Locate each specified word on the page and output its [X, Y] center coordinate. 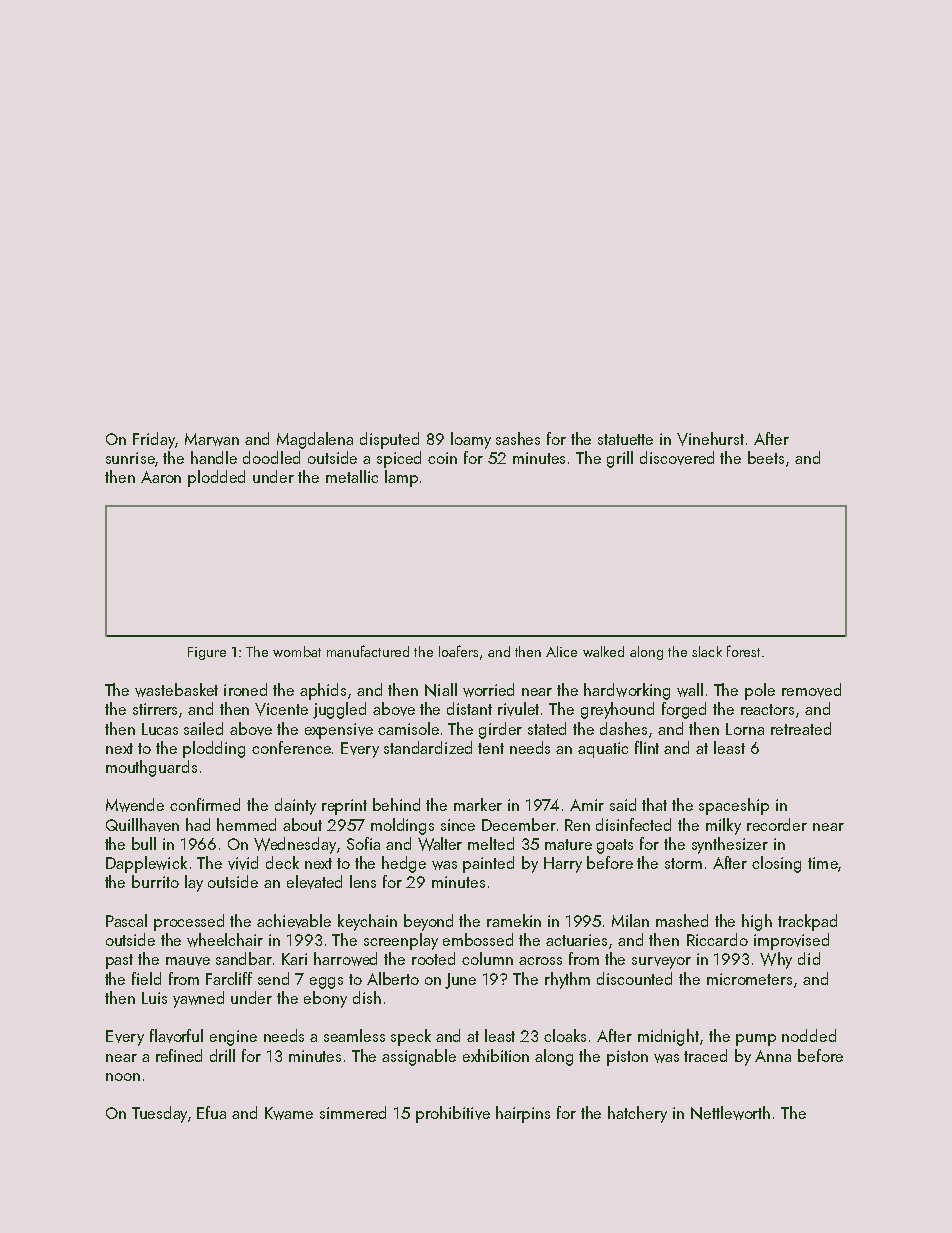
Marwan [212, 439]
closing [776, 864]
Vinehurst [710, 439]
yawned [198, 999]
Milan [630, 920]
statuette [625, 439]
